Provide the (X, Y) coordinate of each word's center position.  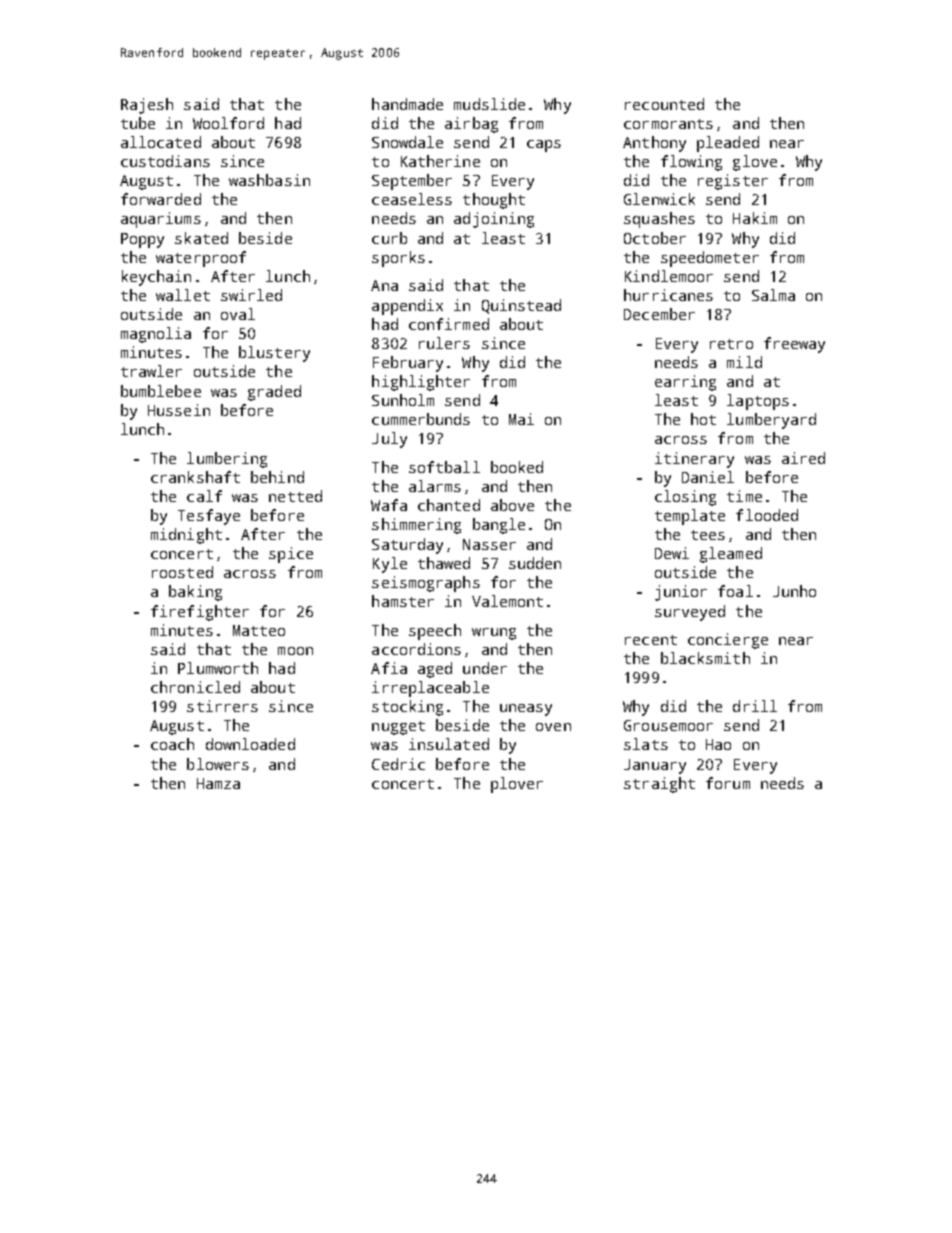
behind (277, 477)
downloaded (250, 744)
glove (755, 163)
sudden (535, 563)
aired (803, 458)
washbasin (269, 180)
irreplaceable (430, 689)
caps (544, 146)
